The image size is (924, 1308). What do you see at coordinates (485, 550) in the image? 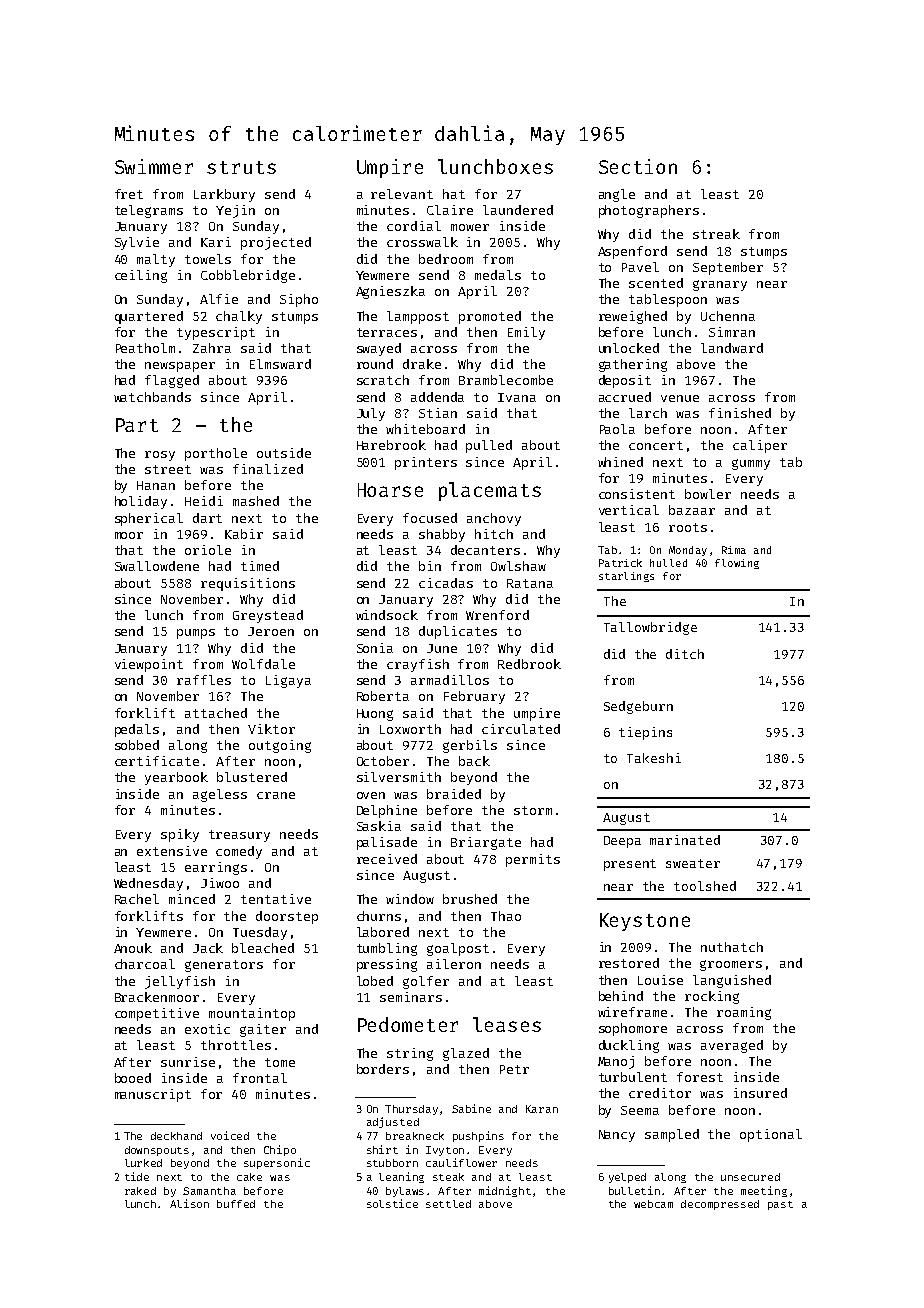
I see `decanters` at bounding box center [485, 550].
